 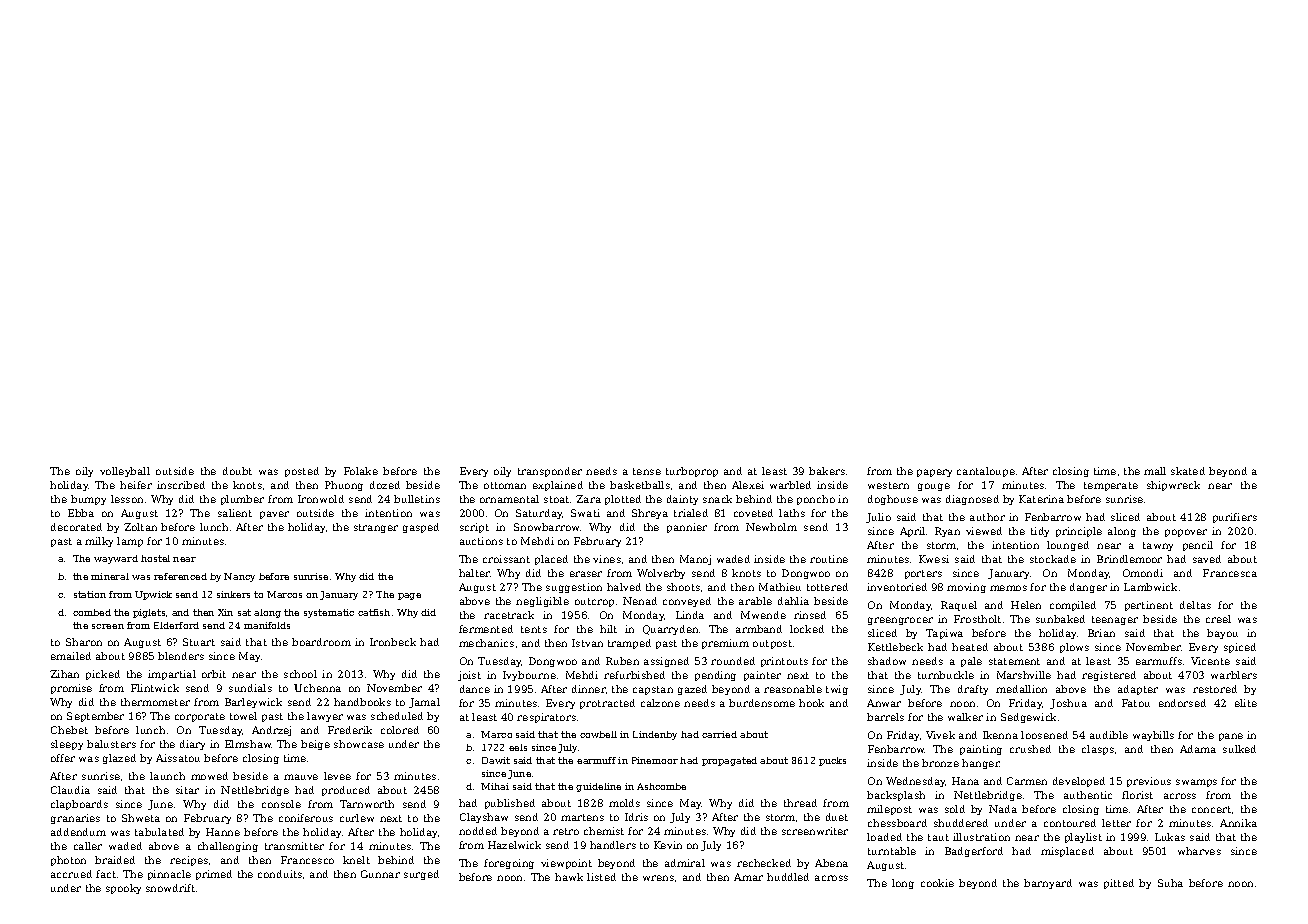 I want to click on Fatou, so click(x=1136, y=703).
